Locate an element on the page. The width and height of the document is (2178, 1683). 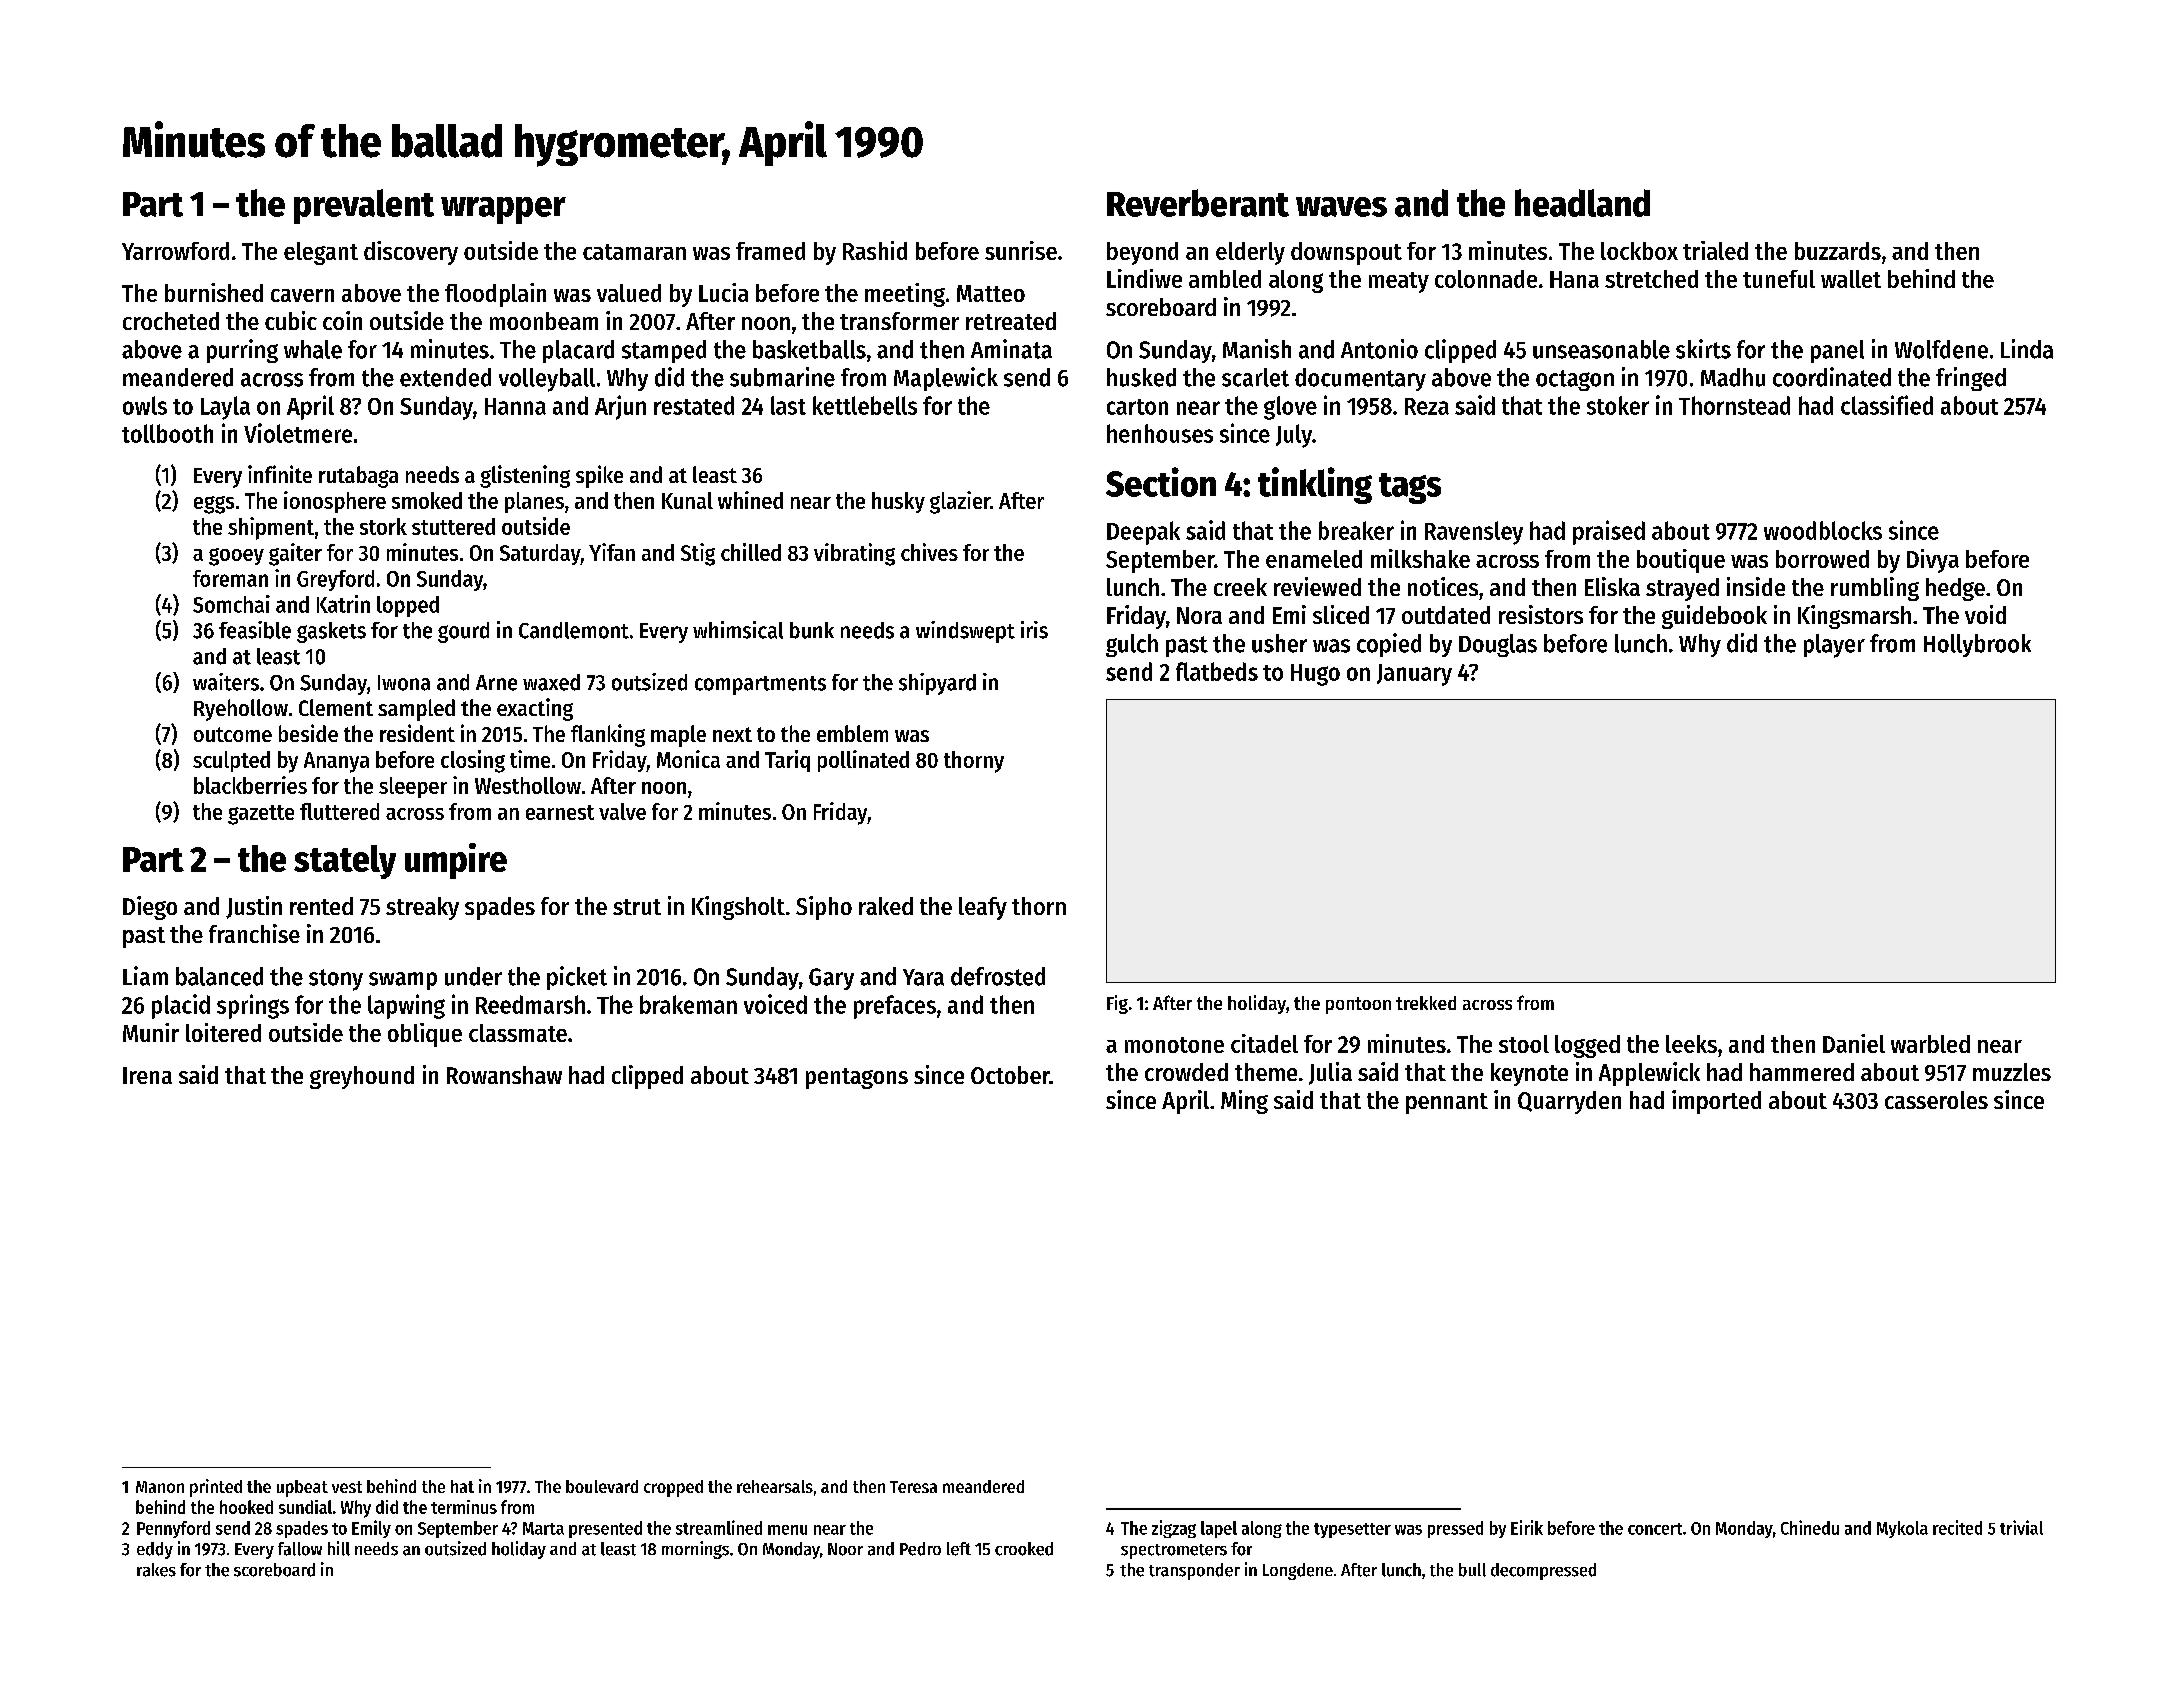
player is located at coordinates (1834, 646).
